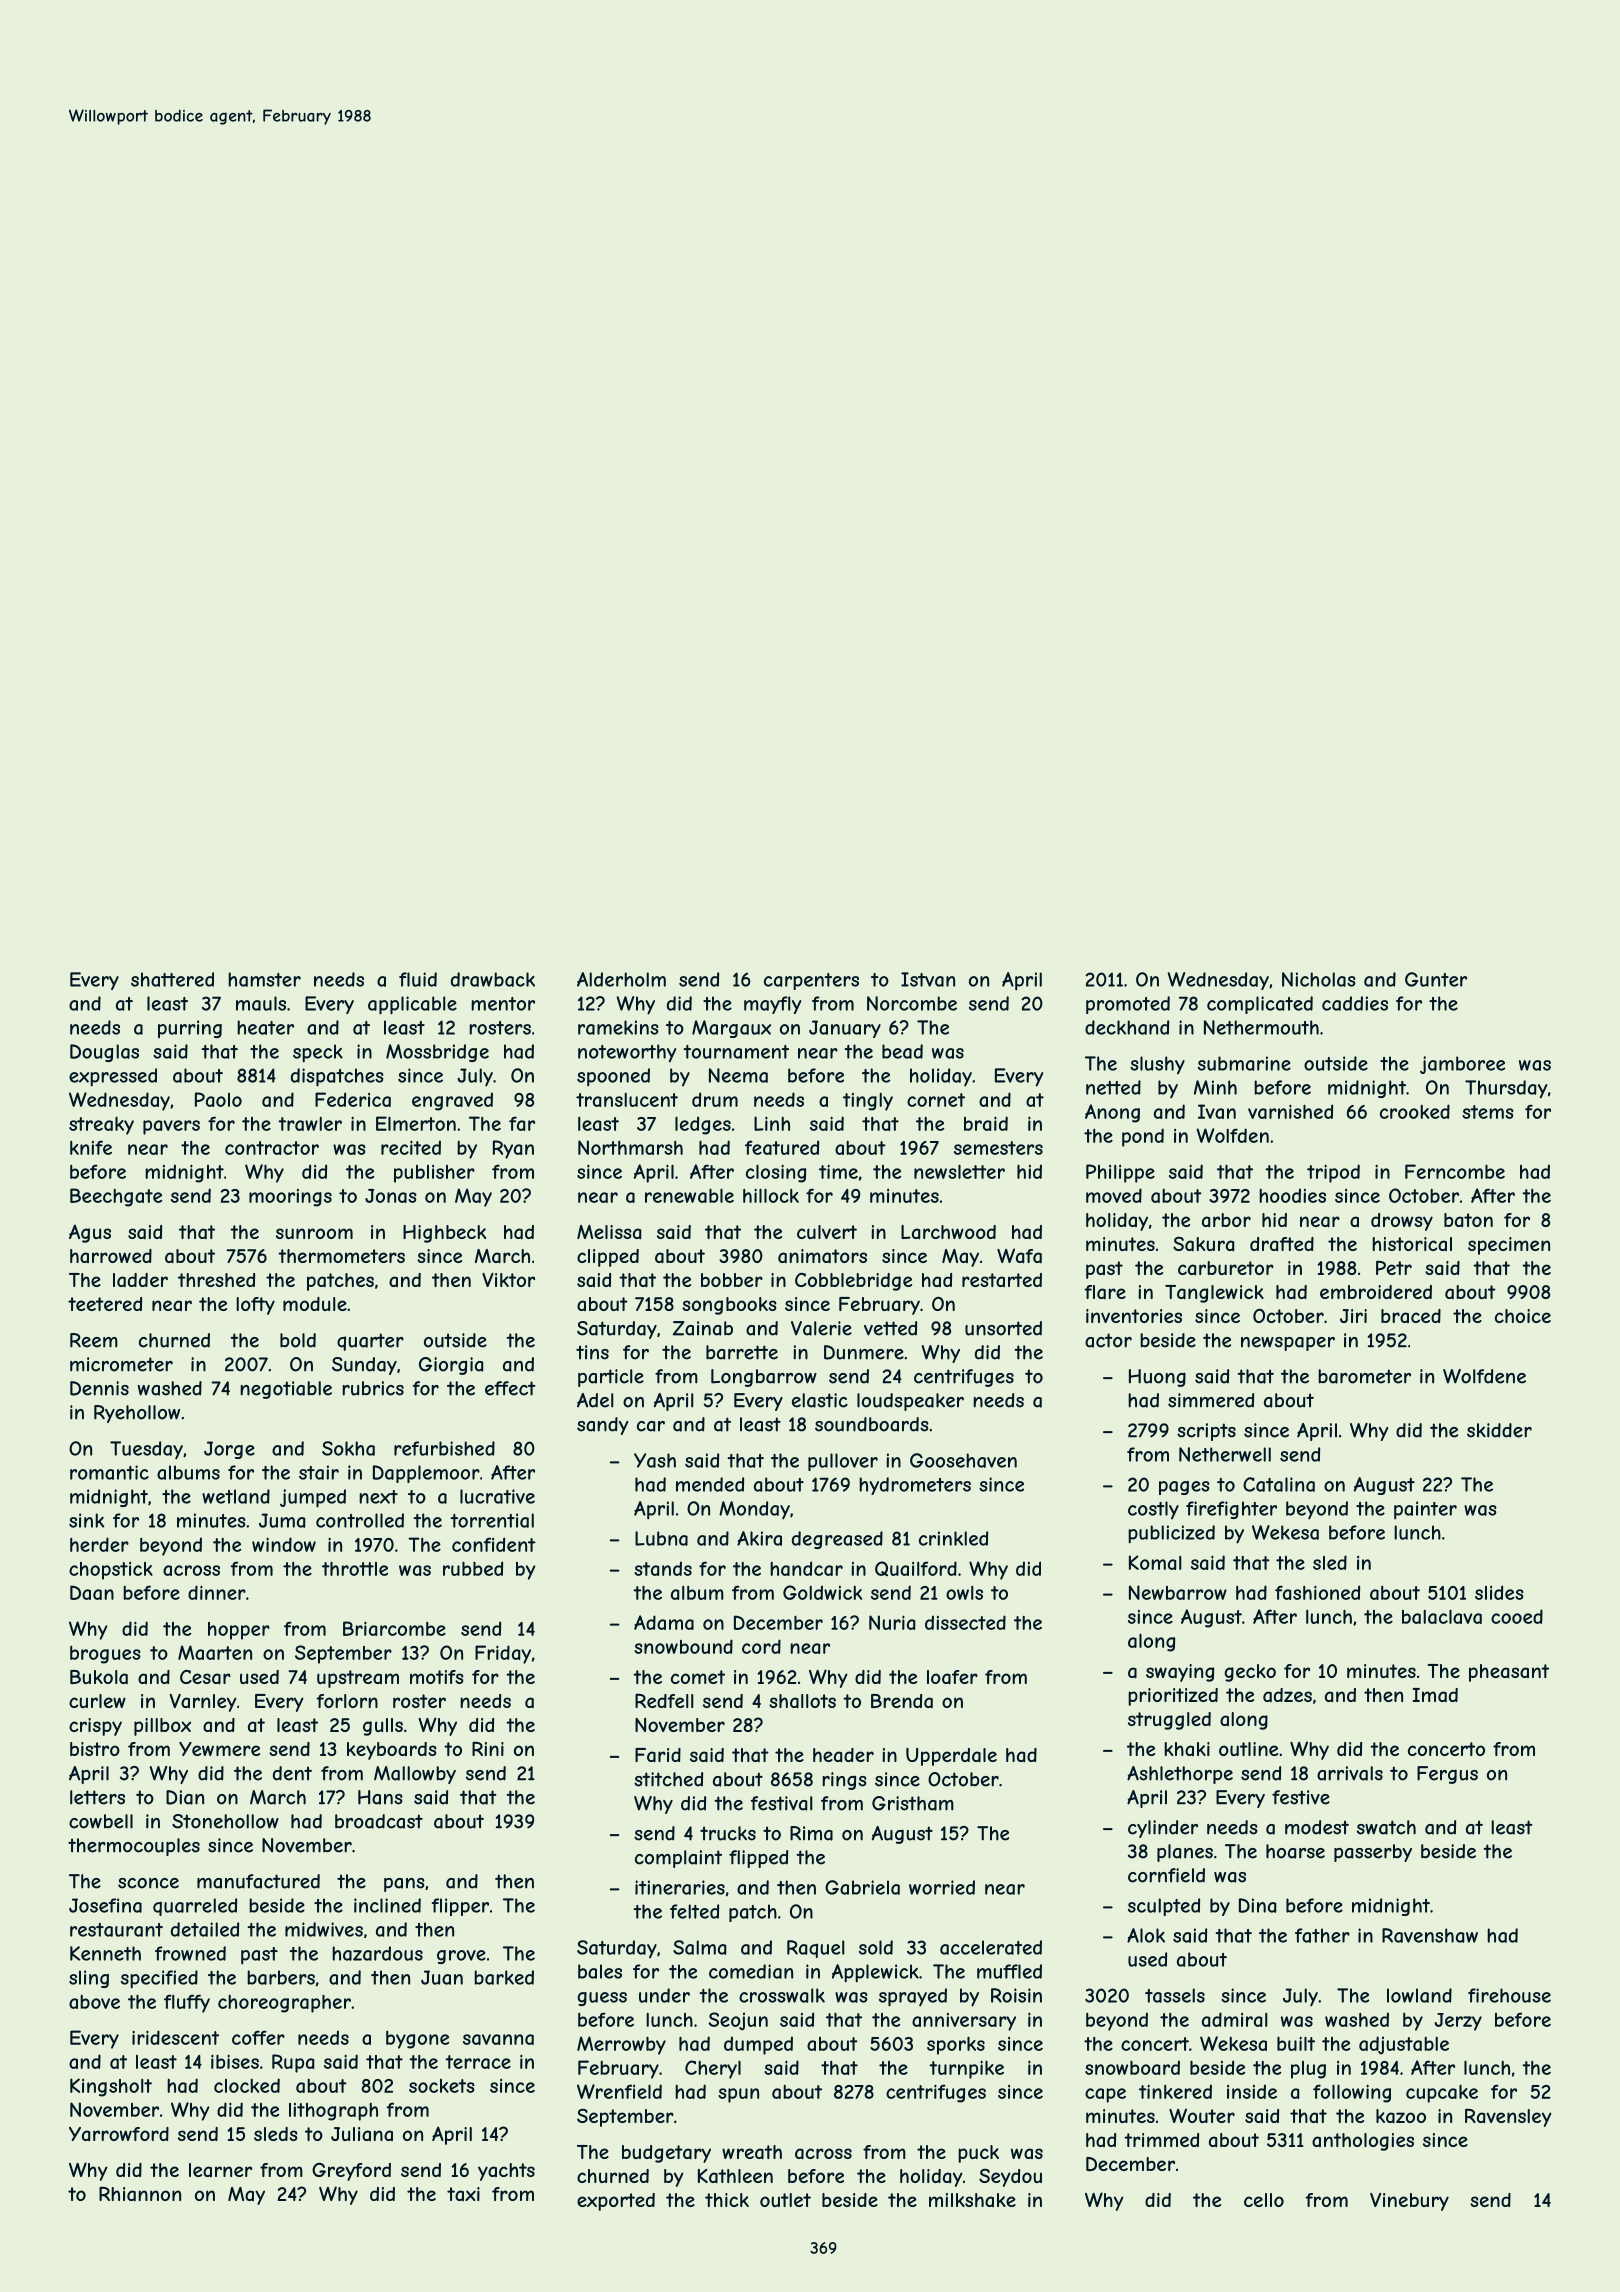 This screenshot has height=2292, width=1620. Describe the element at coordinates (1317, 1592) in the screenshot. I see `fashioned` at that location.
